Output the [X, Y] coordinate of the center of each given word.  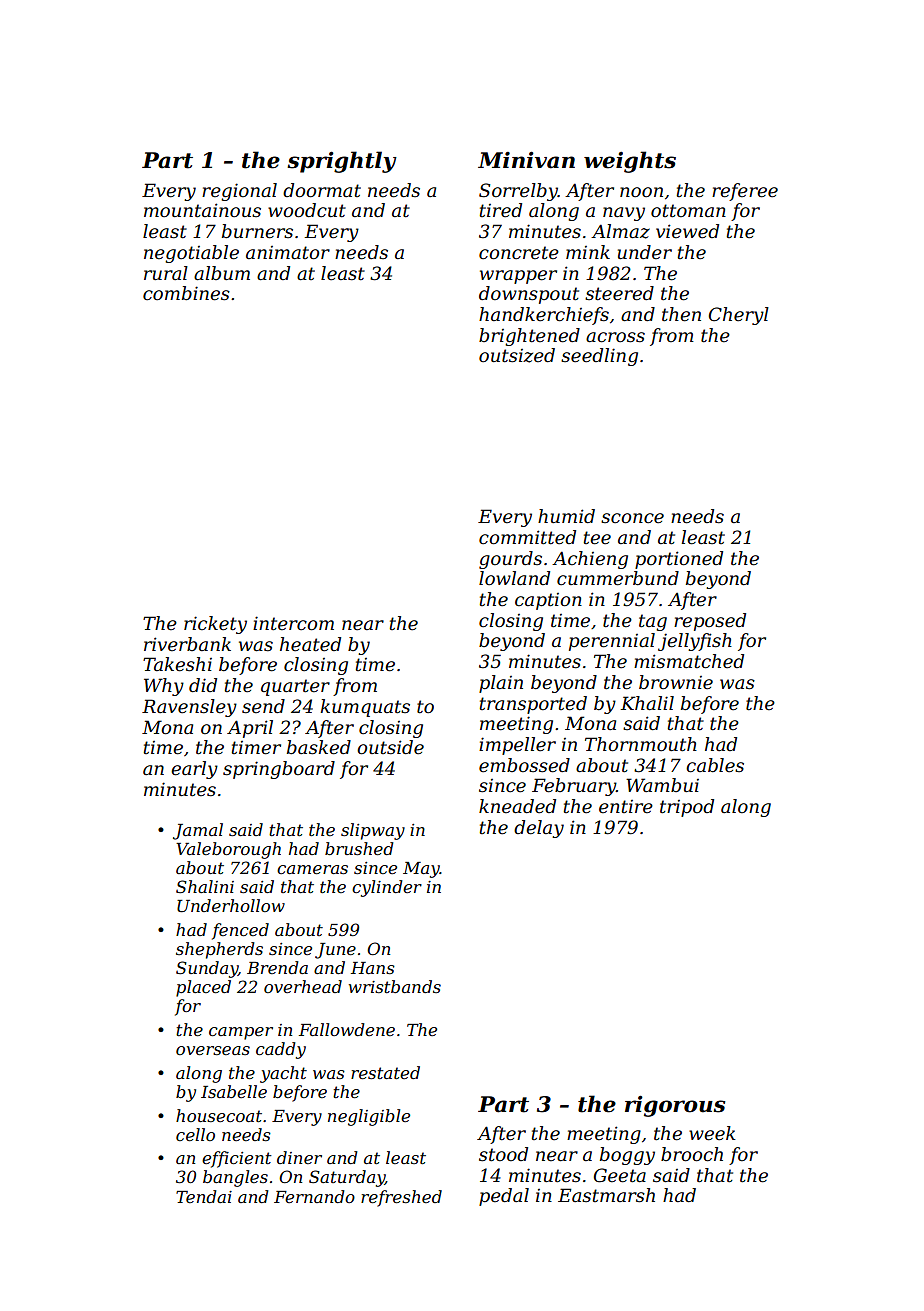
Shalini [205, 886]
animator [288, 253]
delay [539, 829]
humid [566, 516]
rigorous [675, 1106]
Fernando [314, 1196]
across [615, 337]
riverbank [187, 644]
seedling [599, 357]
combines [186, 293]
